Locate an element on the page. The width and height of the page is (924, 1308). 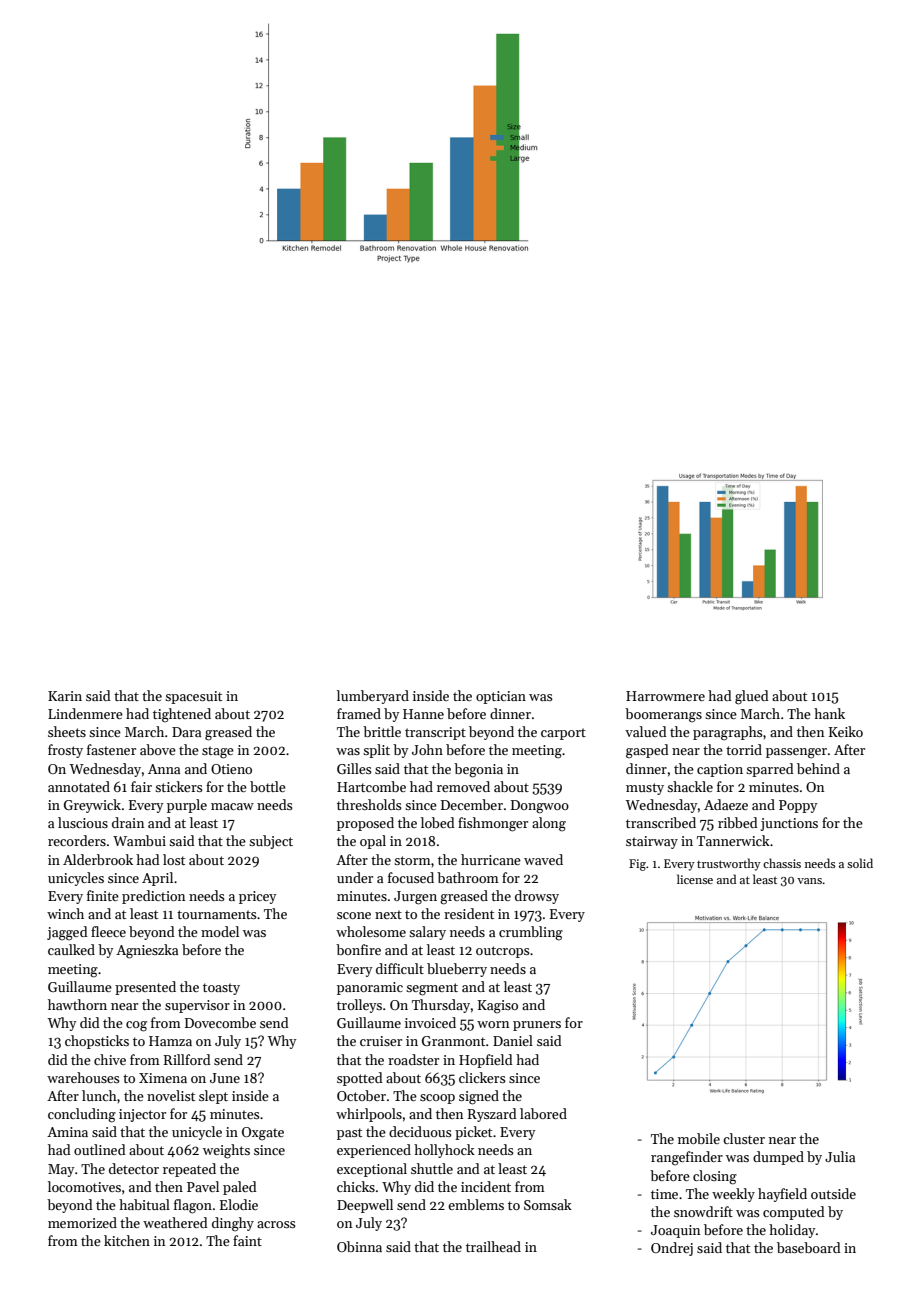
spotted is located at coordinates (360, 1079).
